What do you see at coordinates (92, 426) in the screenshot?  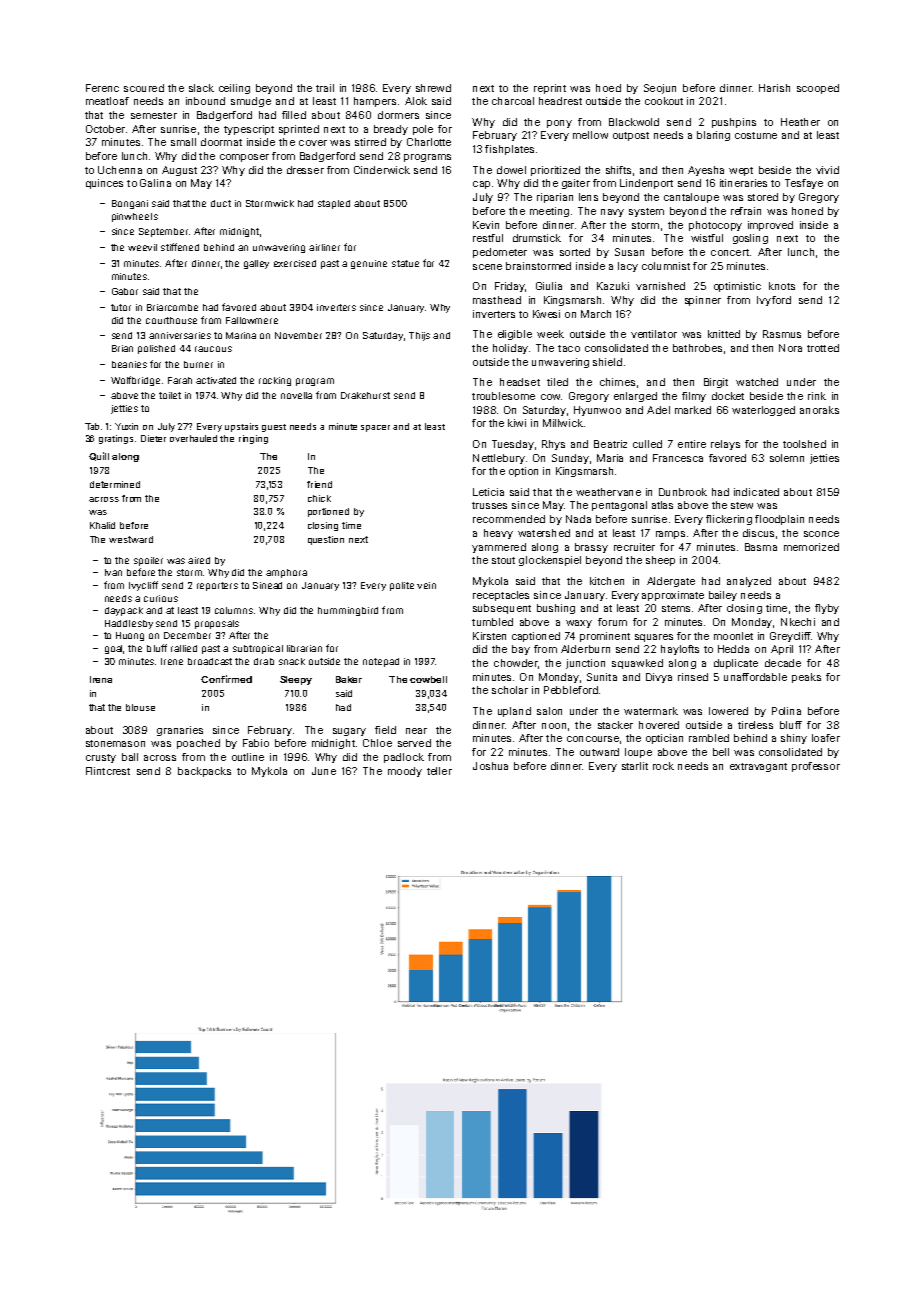 I see `Tab` at bounding box center [92, 426].
